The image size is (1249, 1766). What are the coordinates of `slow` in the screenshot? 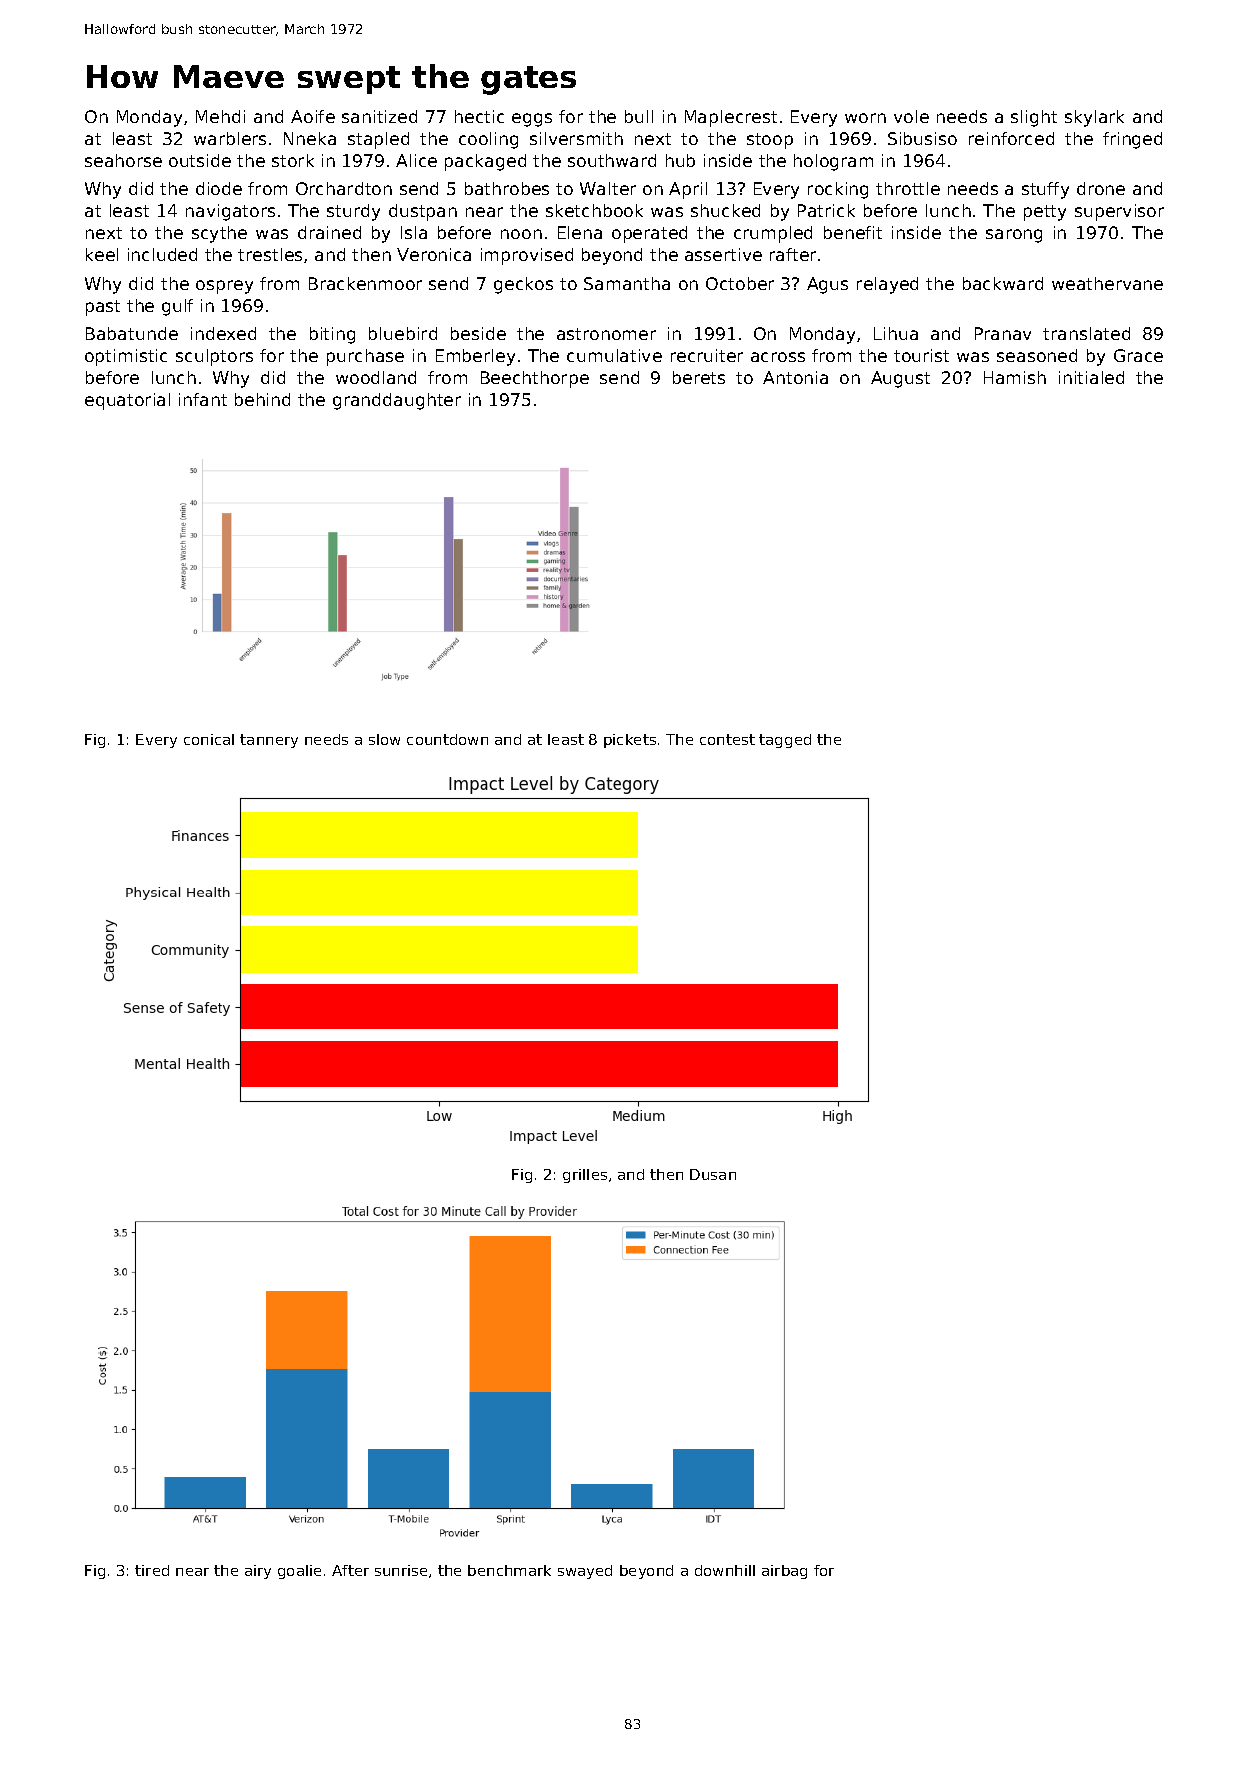 It's located at (384, 739).
